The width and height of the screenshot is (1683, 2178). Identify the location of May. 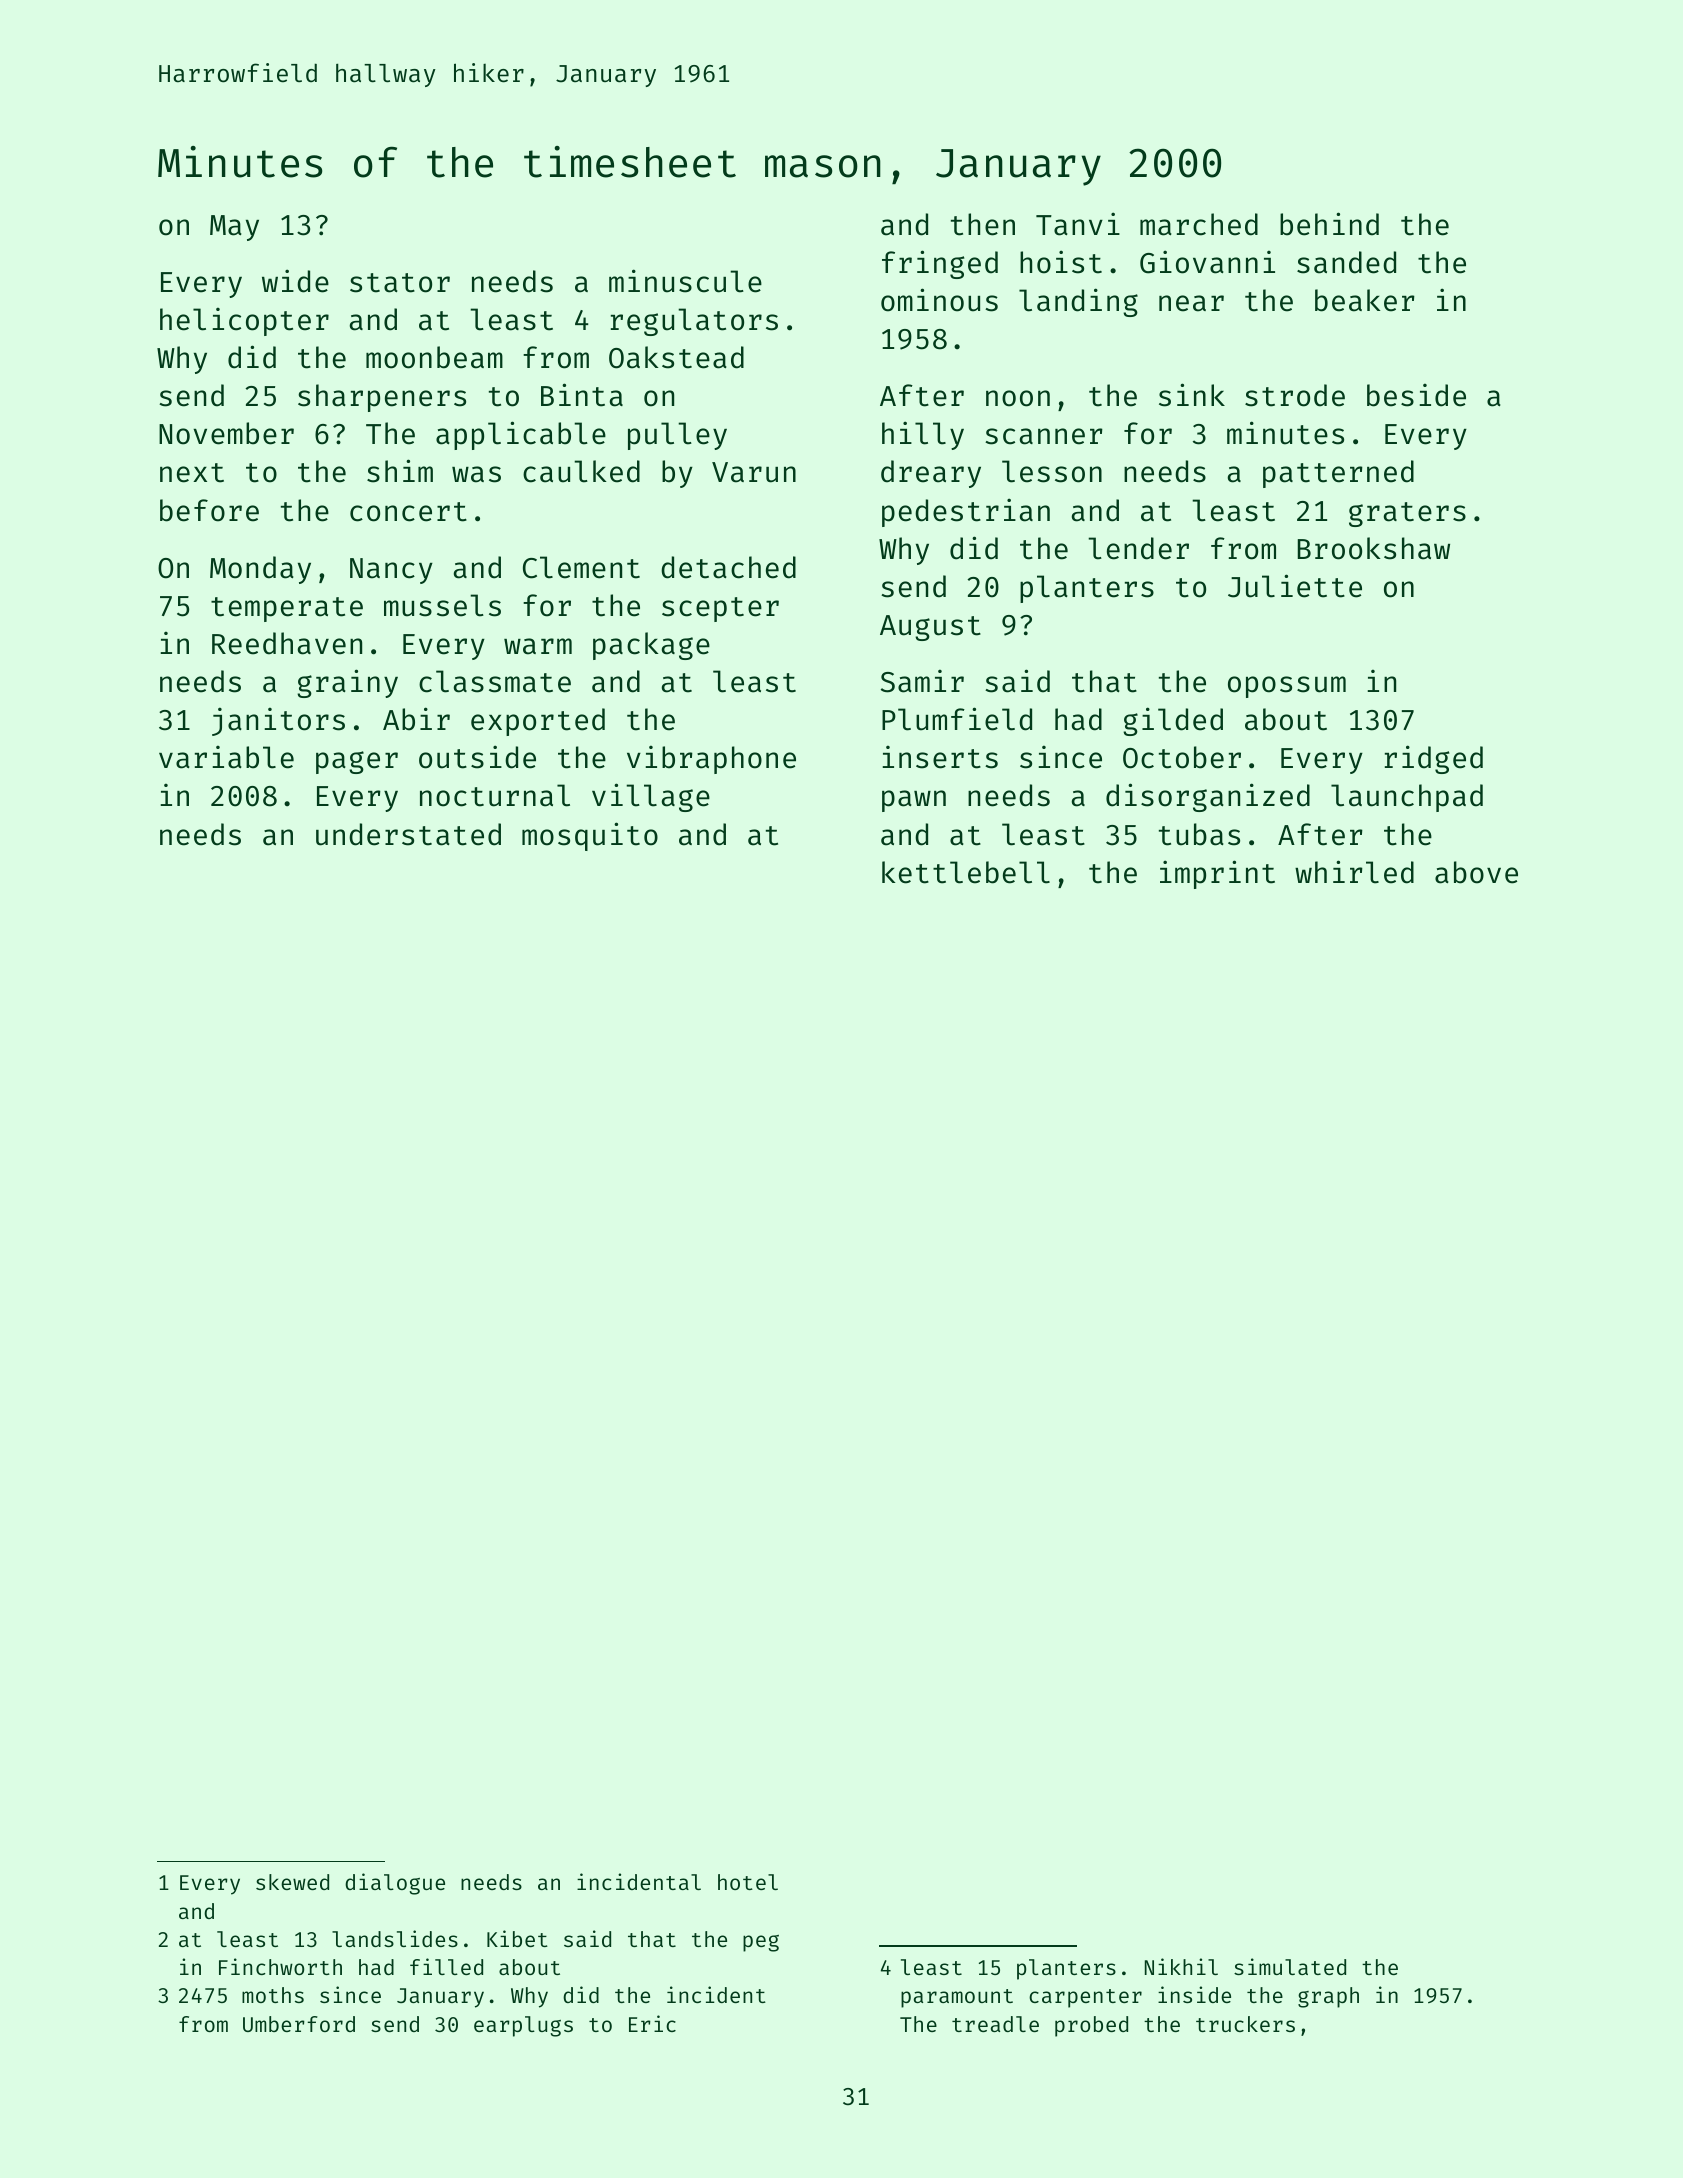
(234, 228).
